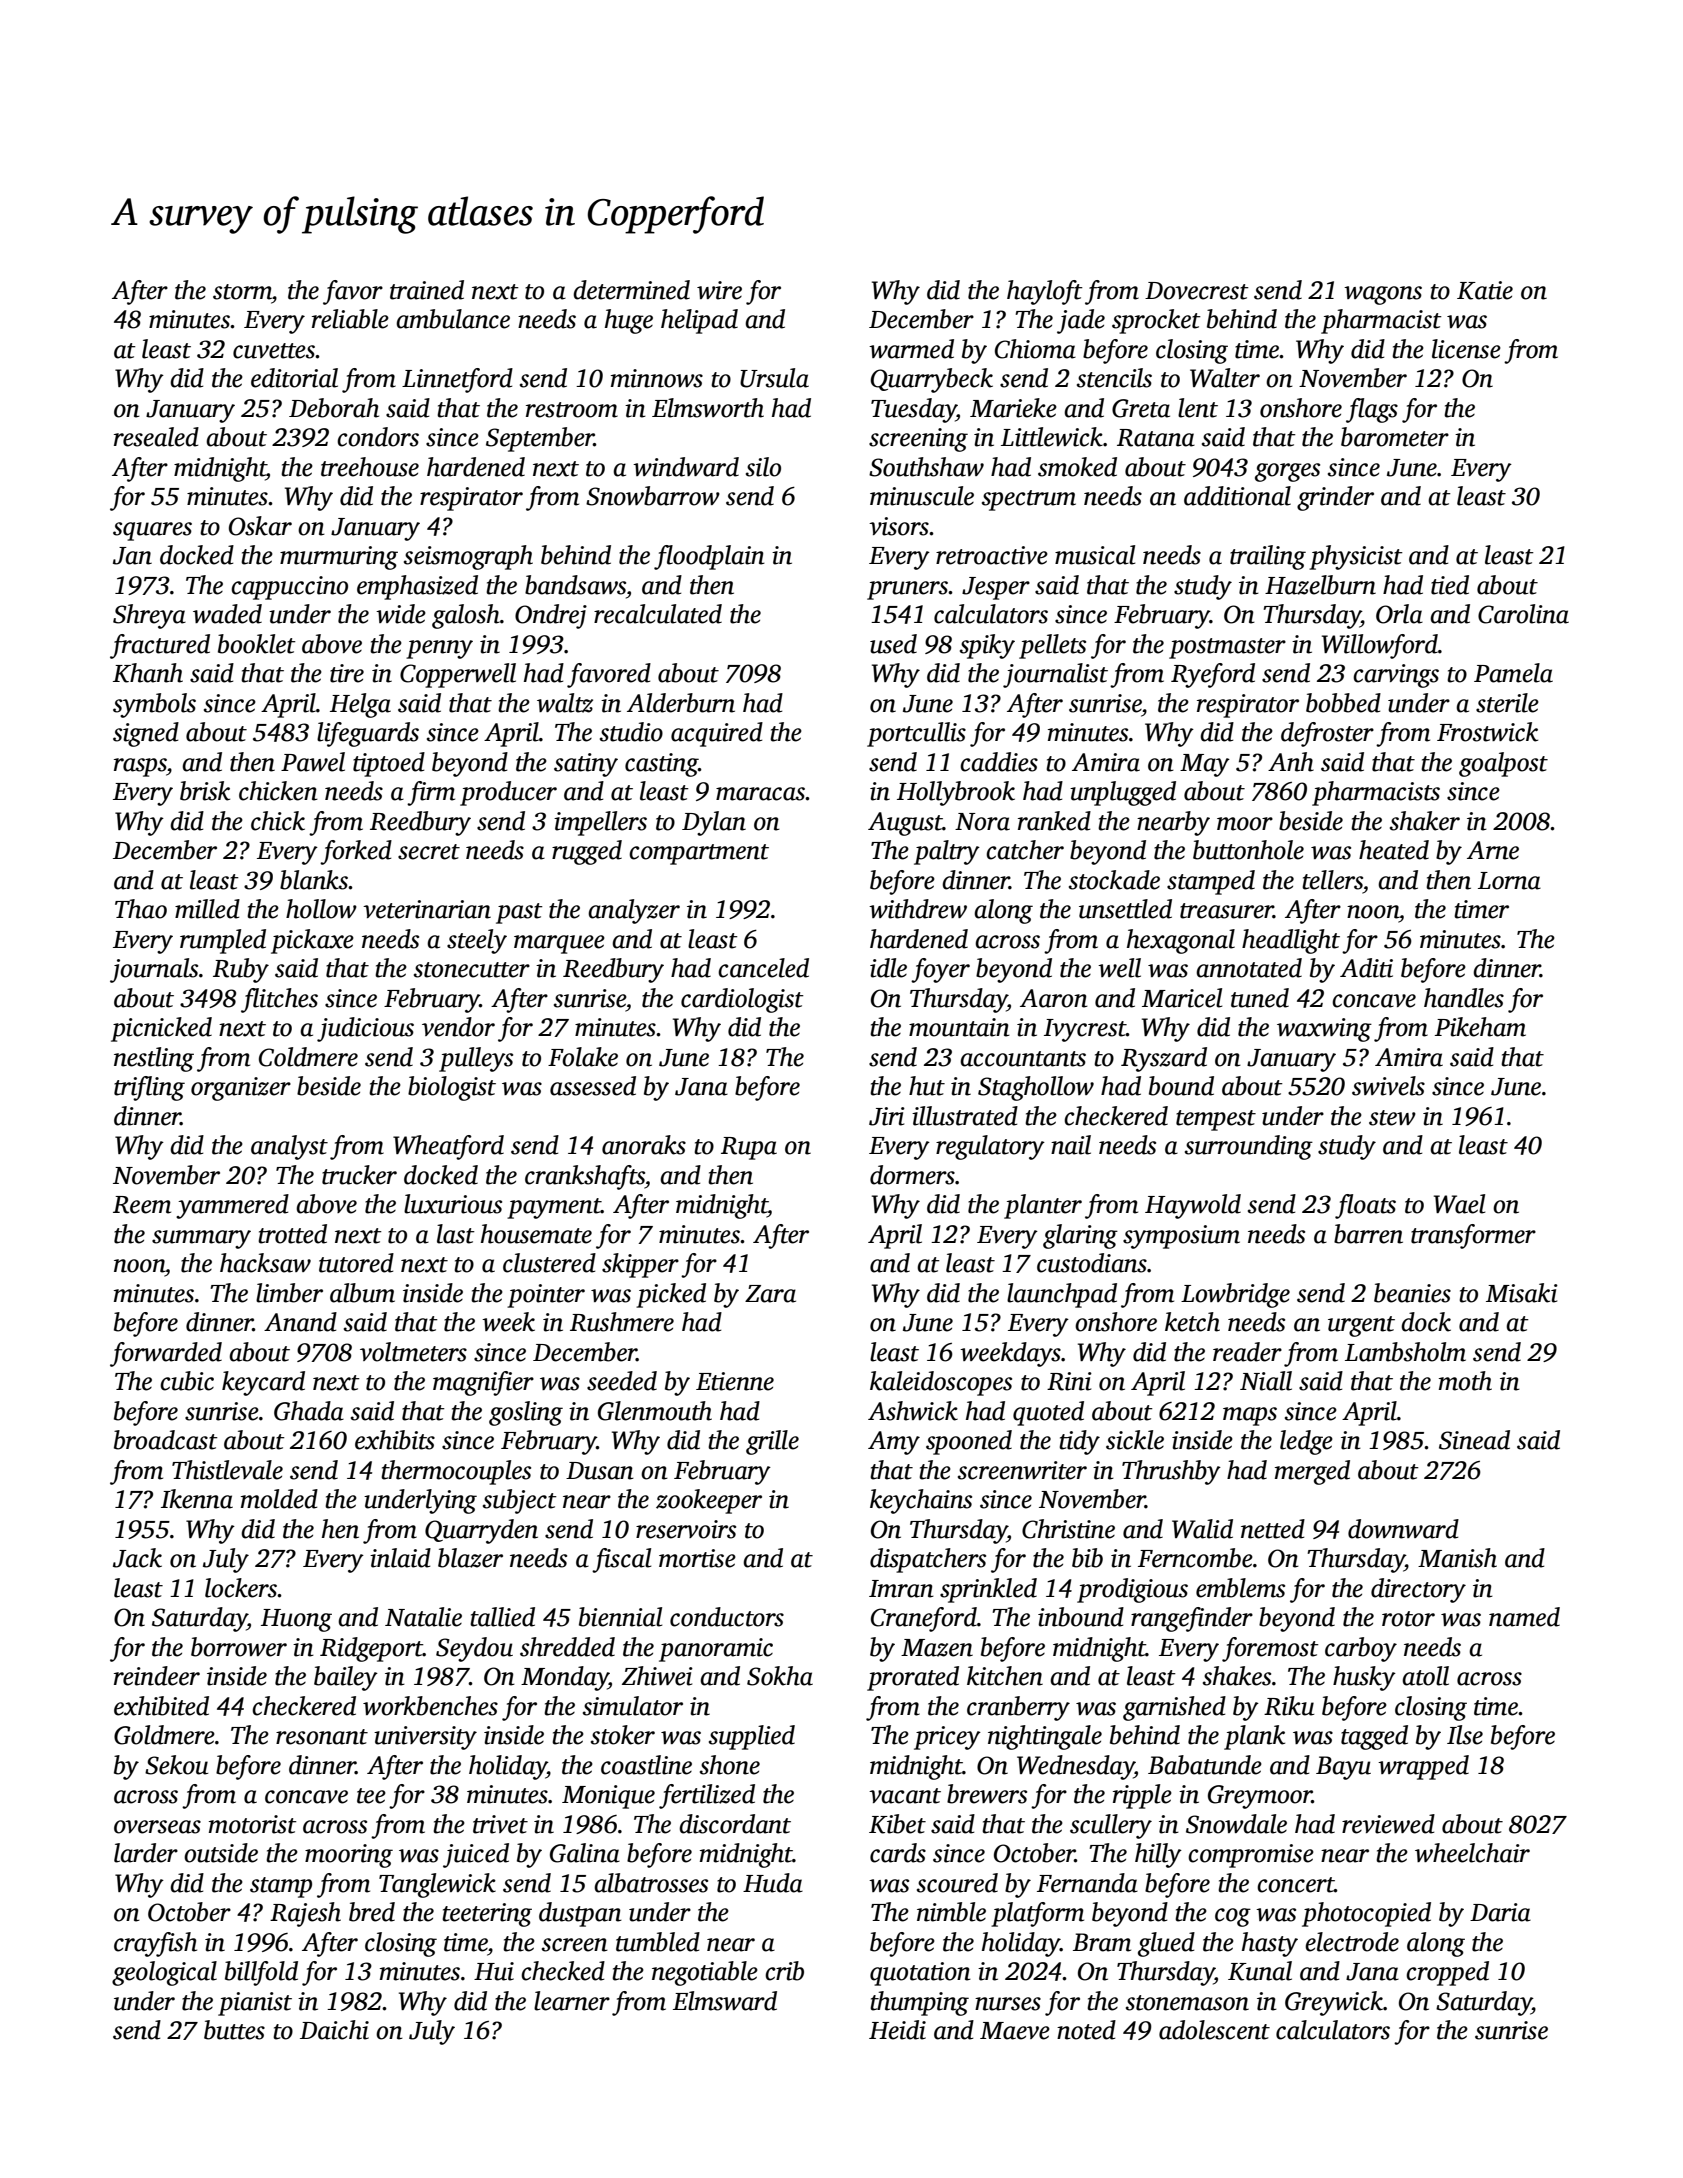 The height and width of the screenshot is (2178, 1683). I want to click on moth, so click(1465, 1381).
